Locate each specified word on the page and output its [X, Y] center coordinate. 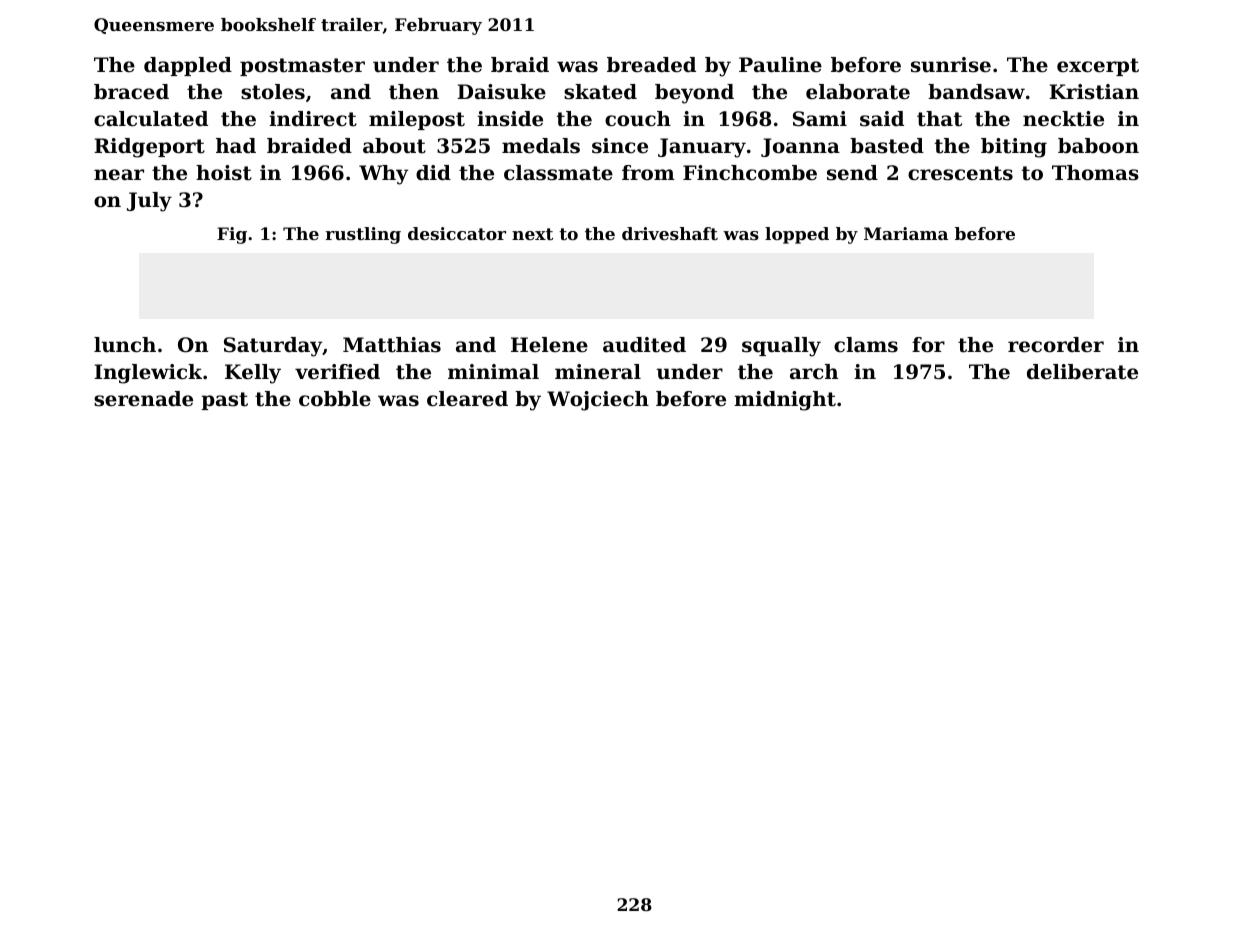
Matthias [392, 345]
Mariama [906, 233]
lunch [125, 345]
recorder [1056, 345]
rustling [363, 235]
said [882, 119]
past [224, 401]
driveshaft [670, 233]
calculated [151, 119]
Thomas [1095, 173]
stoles [273, 92]
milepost [417, 120]
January [702, 148]
